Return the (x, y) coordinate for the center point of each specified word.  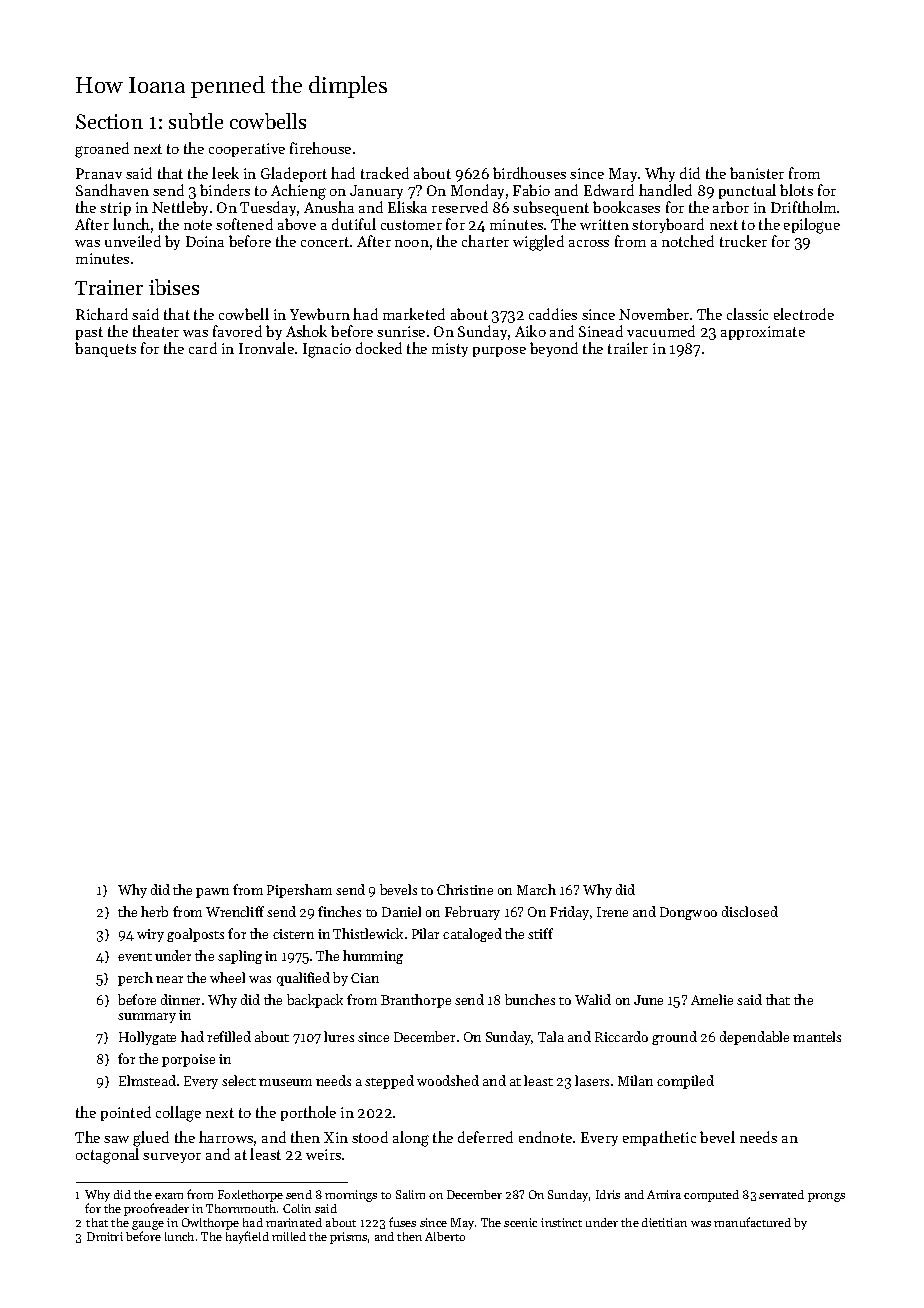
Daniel (401, 911)
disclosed (750, 911)
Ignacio (327, 350)
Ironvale (266, 348)
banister (757, 173)
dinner (180, 999)
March (536, 889)
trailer (628, 348)
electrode (804, 314)
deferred (485, 1137)
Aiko (530, 331)
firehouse (320, 148)
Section (109, 121)
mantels (817, 1036)
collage (178, 1114)
